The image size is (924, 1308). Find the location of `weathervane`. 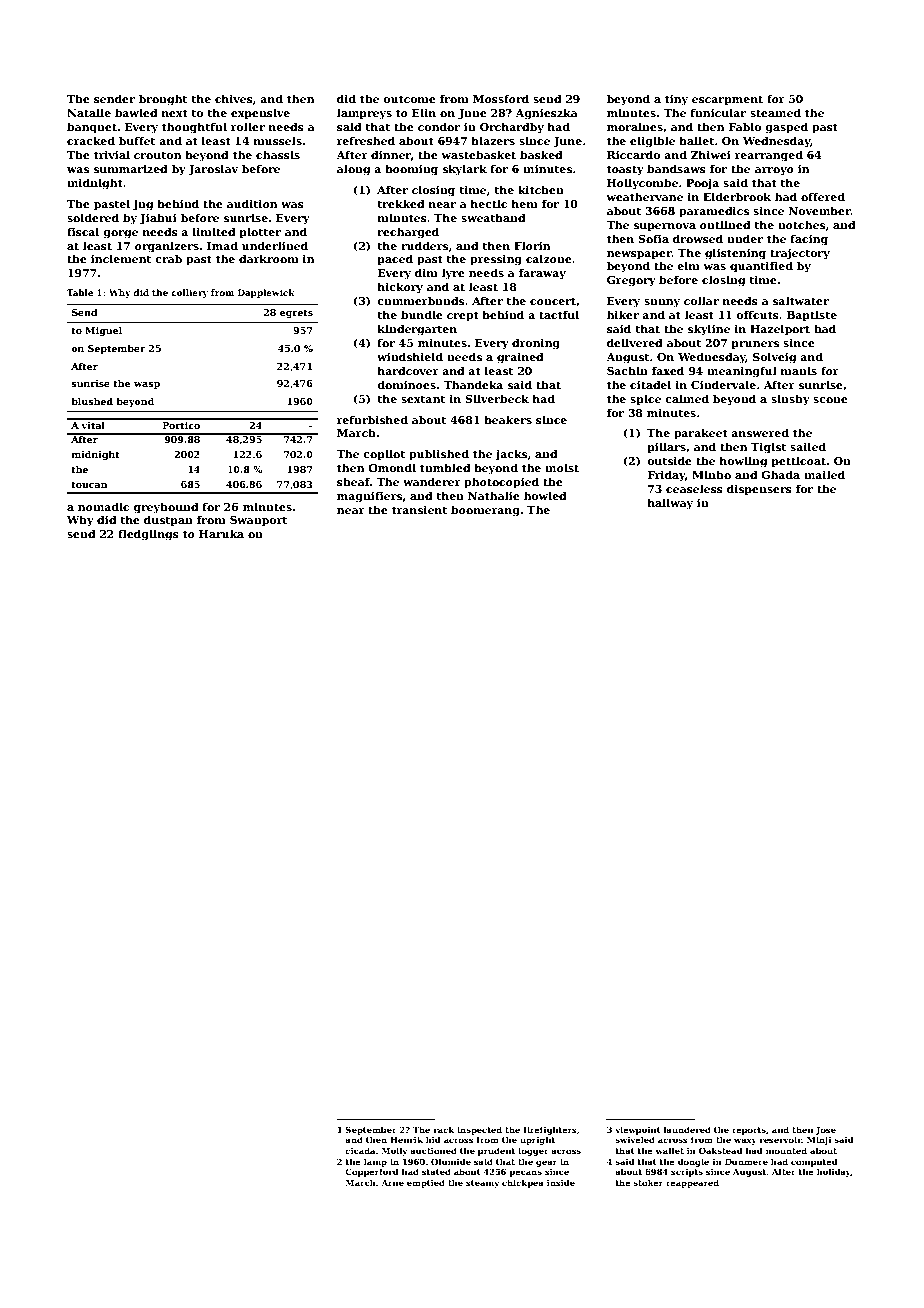

weathervane is located at coordinates (644, 196).
